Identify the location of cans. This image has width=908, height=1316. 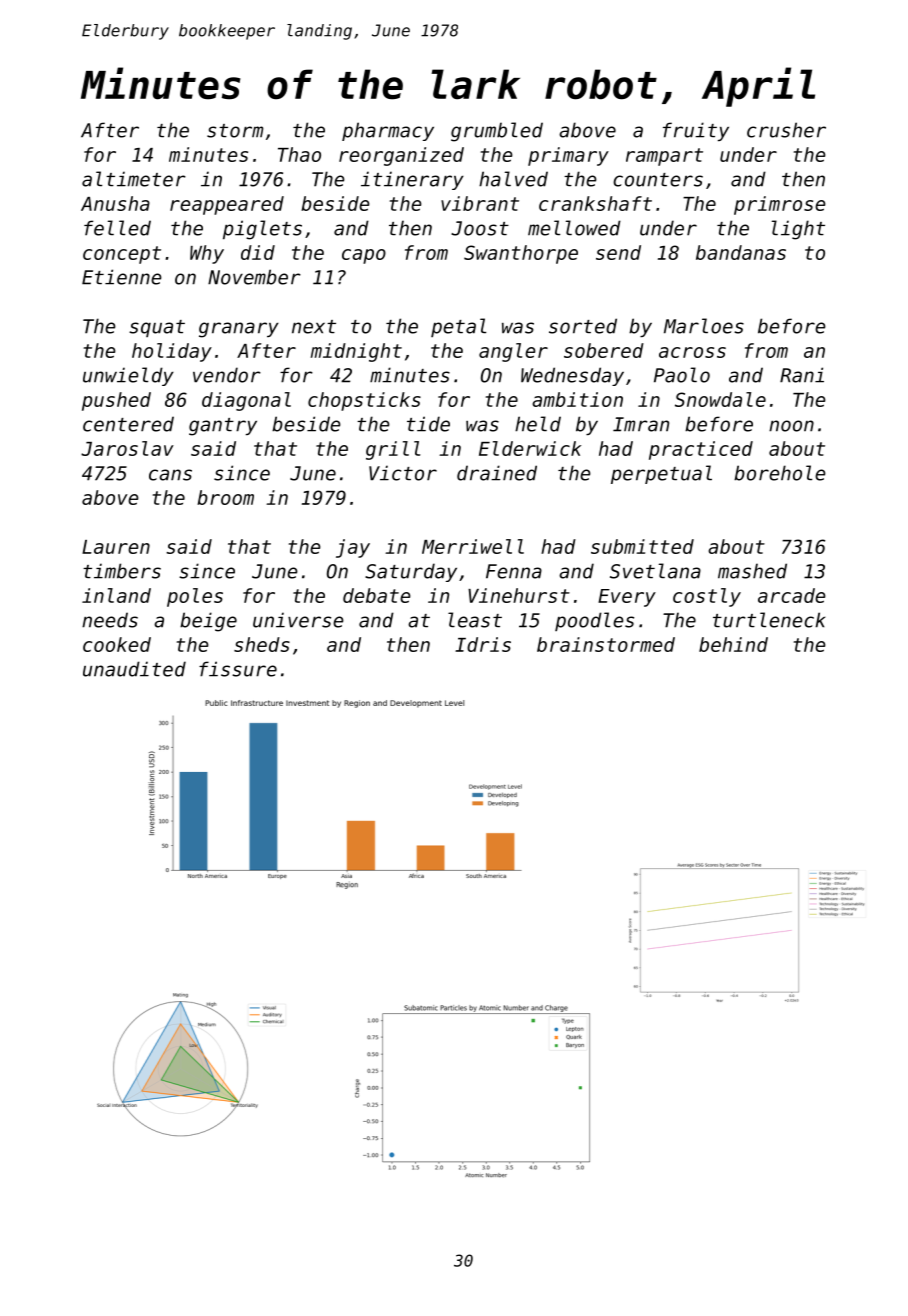
(170, 475).
